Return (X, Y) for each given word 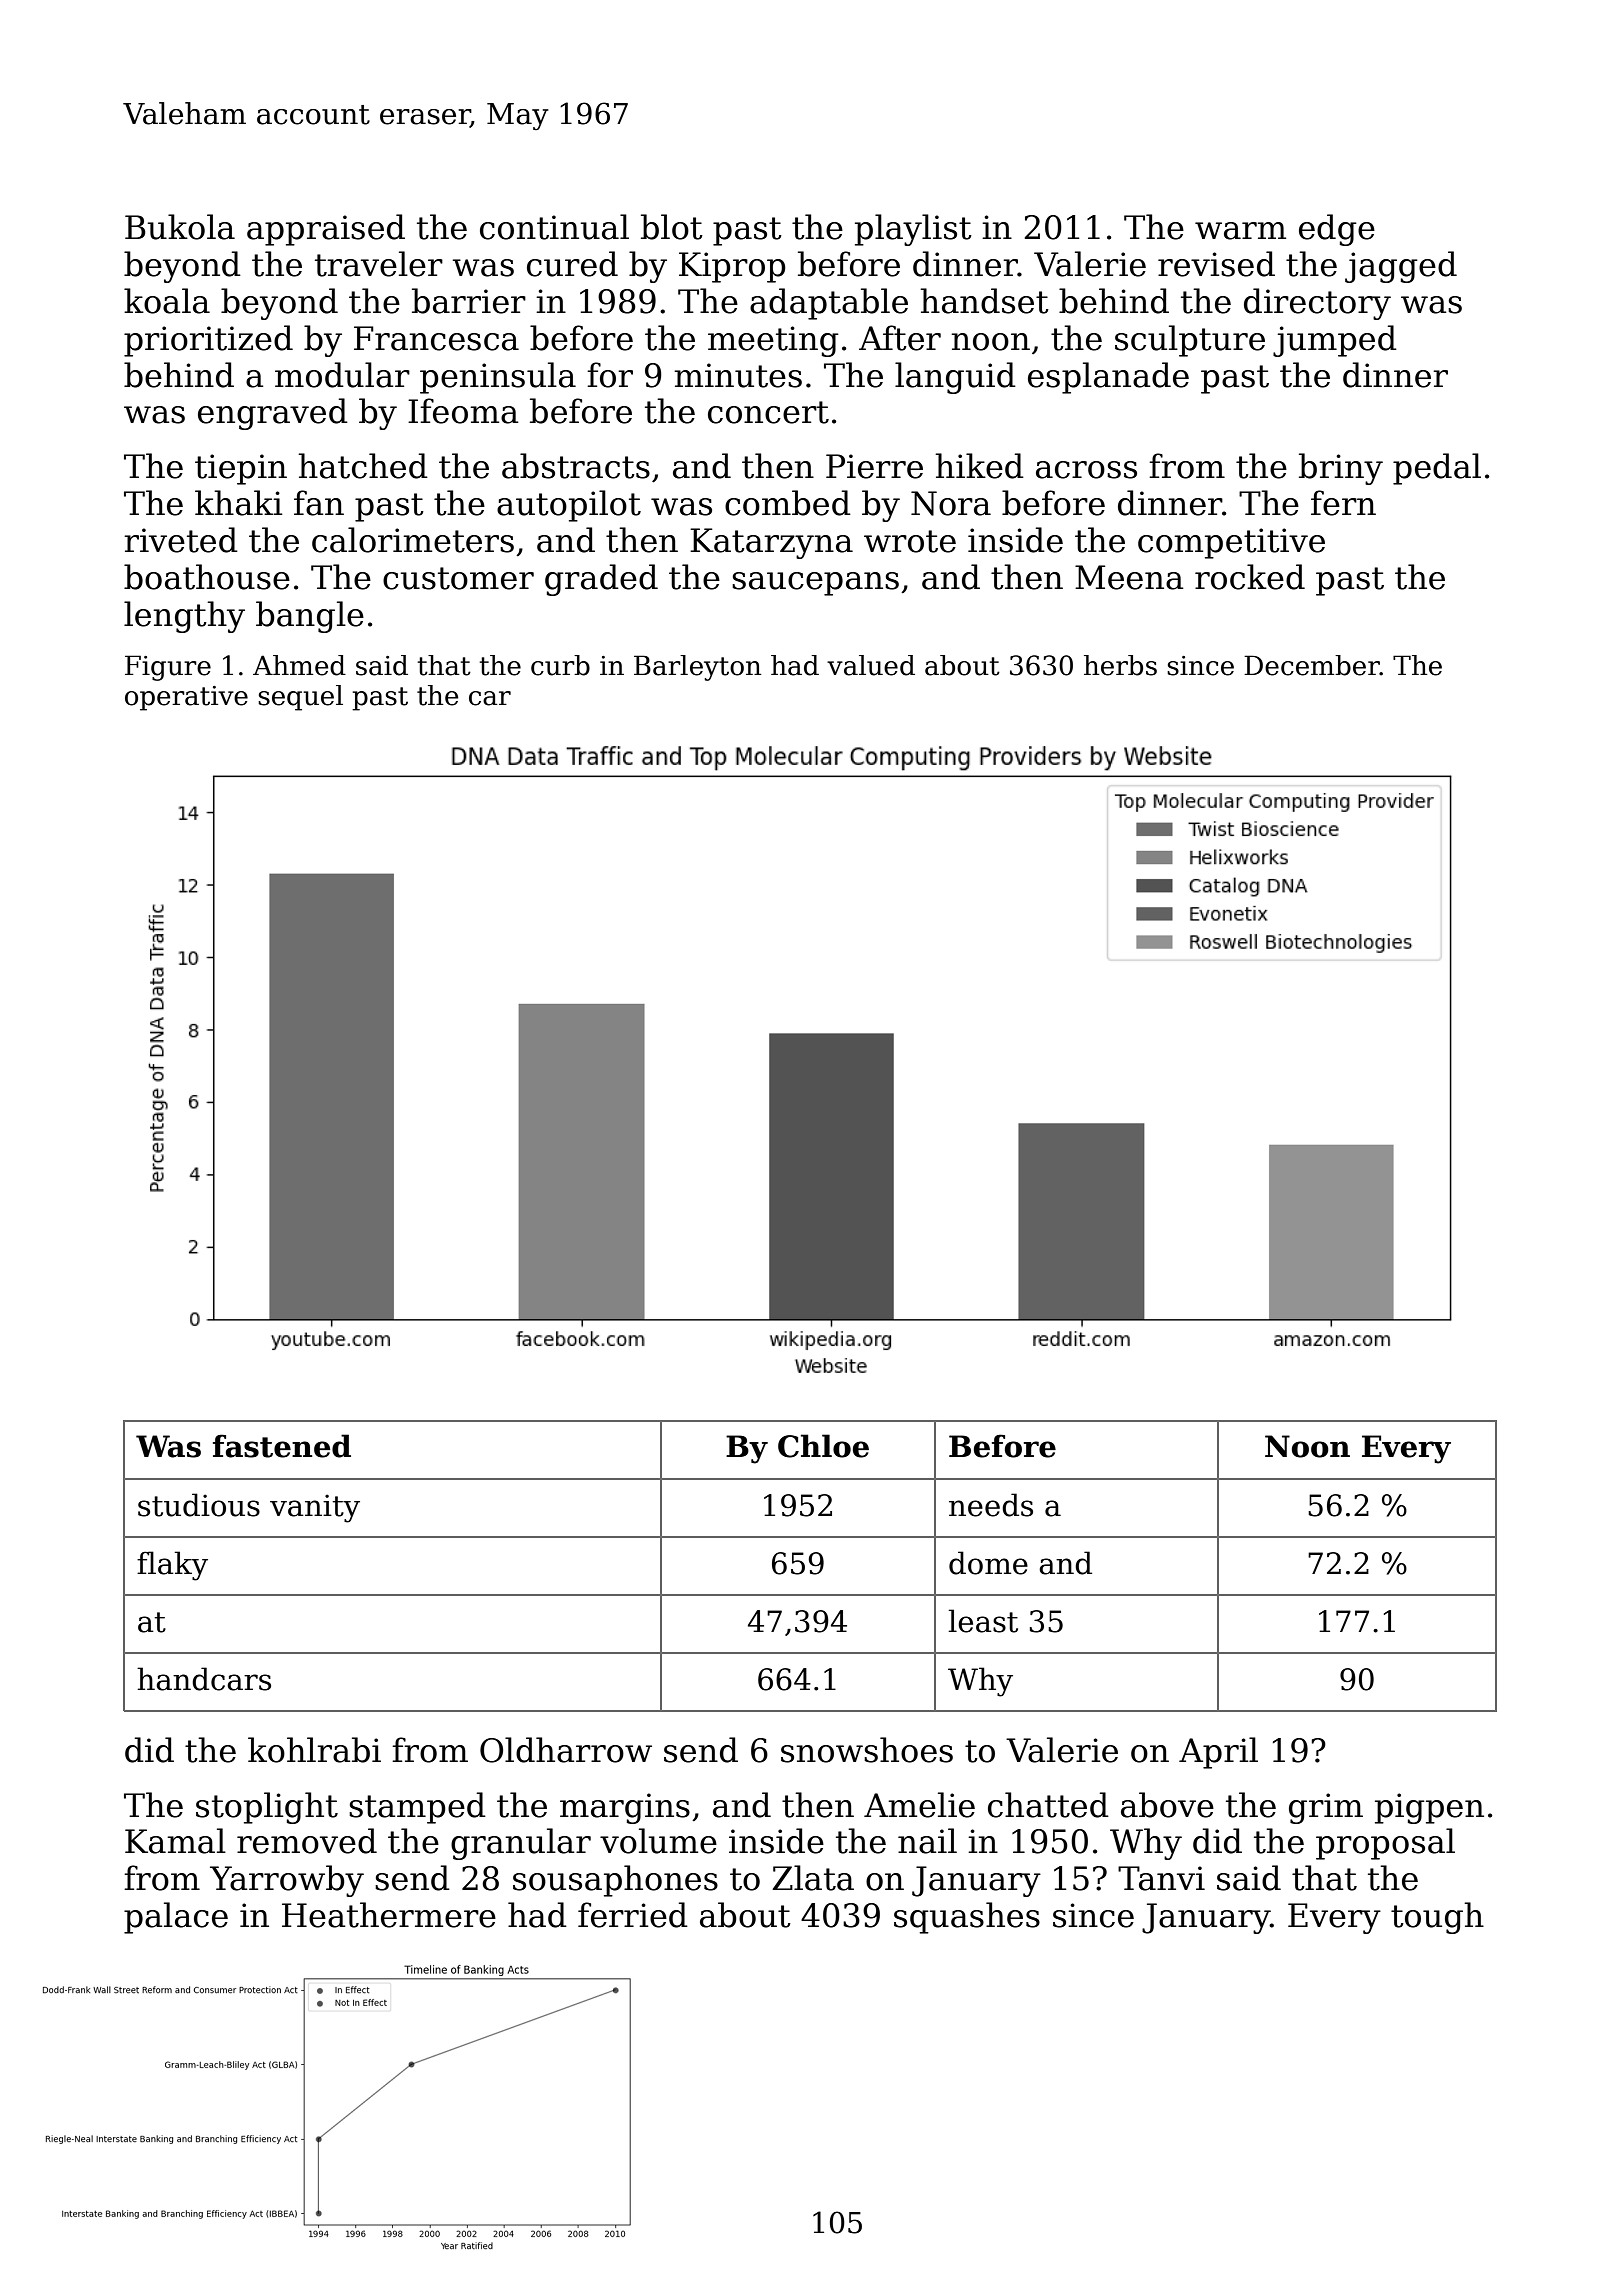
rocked (1250, 577)
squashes (967, 1918)
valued (871, 665)
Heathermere (389, 1915)
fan (319, 503)
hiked (979, 466)
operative (186, 698)
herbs (1120, 665)
